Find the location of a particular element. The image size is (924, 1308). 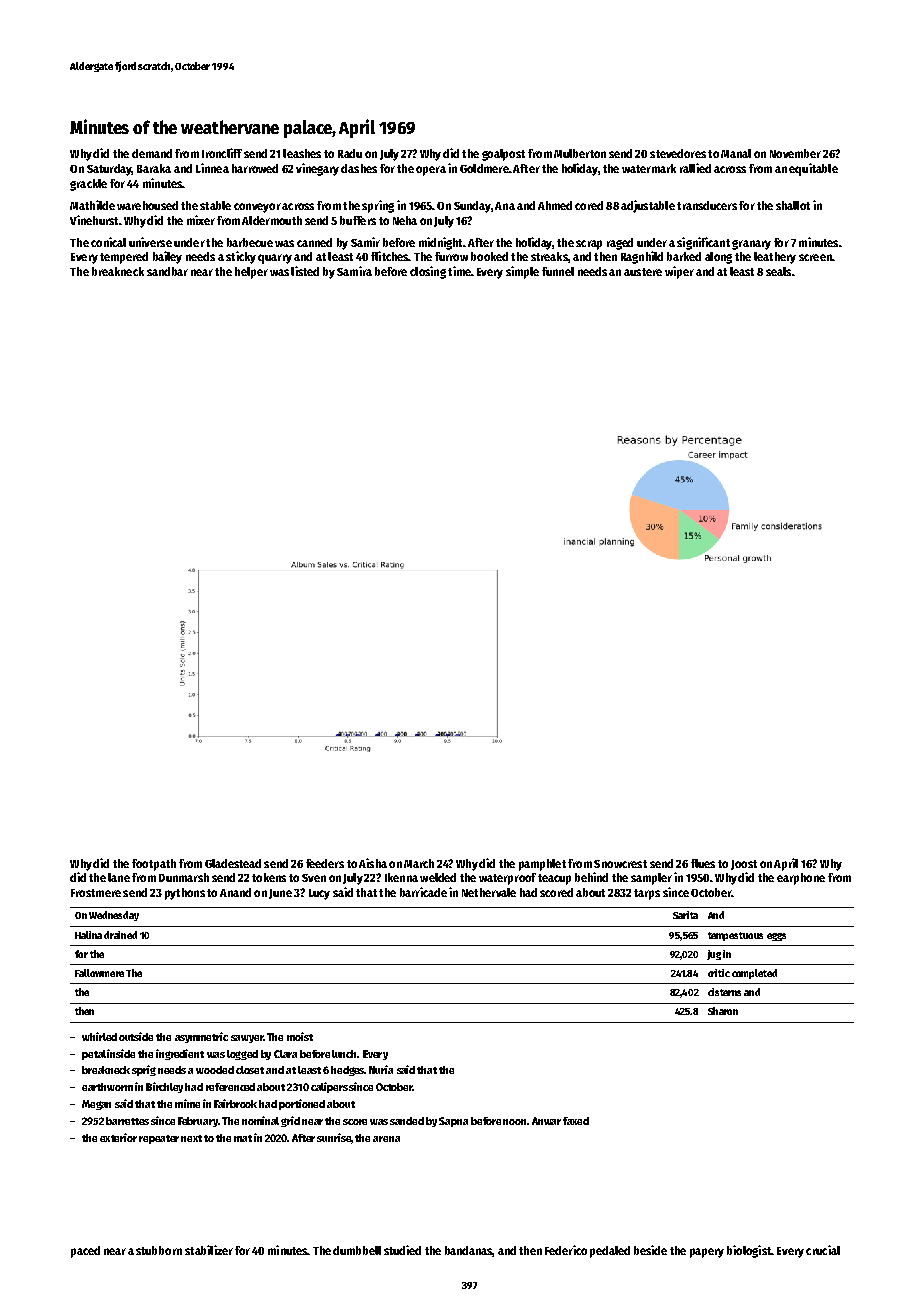

Gladestead is located at coordinates (233, 863).
